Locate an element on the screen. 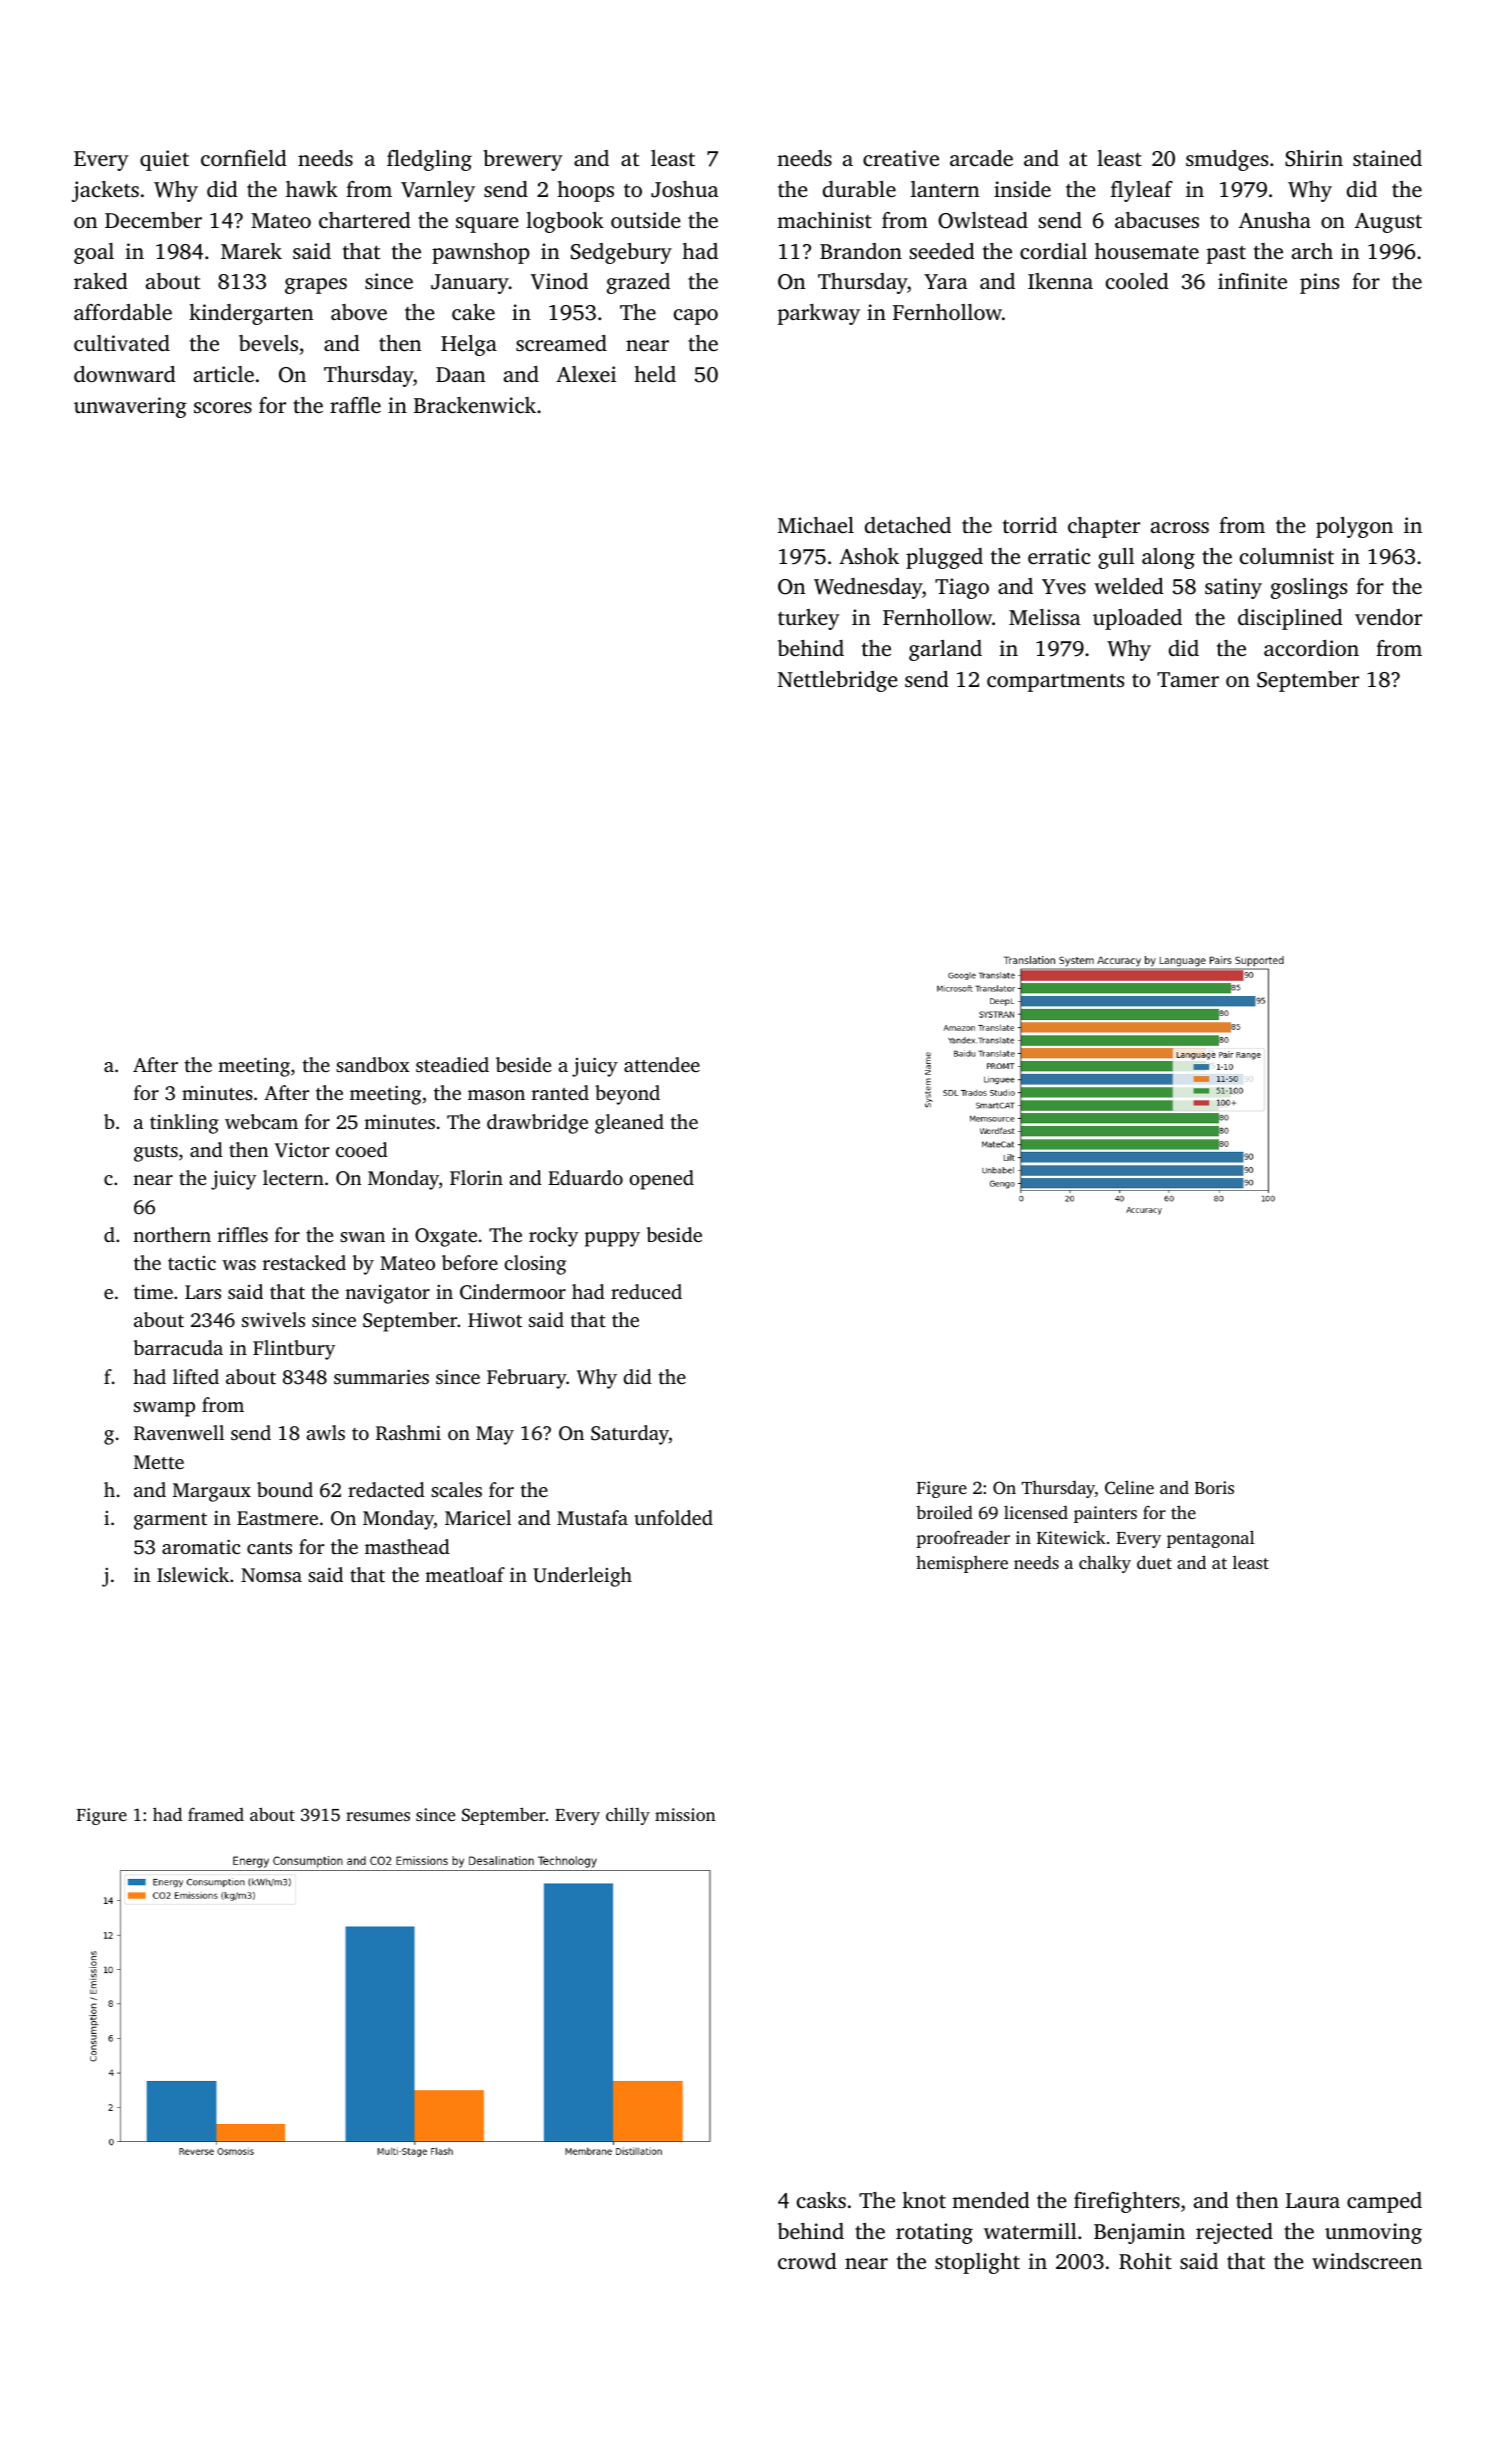 Image resolution: width=1496 pixels, height=2464 pixels. Celine is located at coordinates (1129, 1487).
